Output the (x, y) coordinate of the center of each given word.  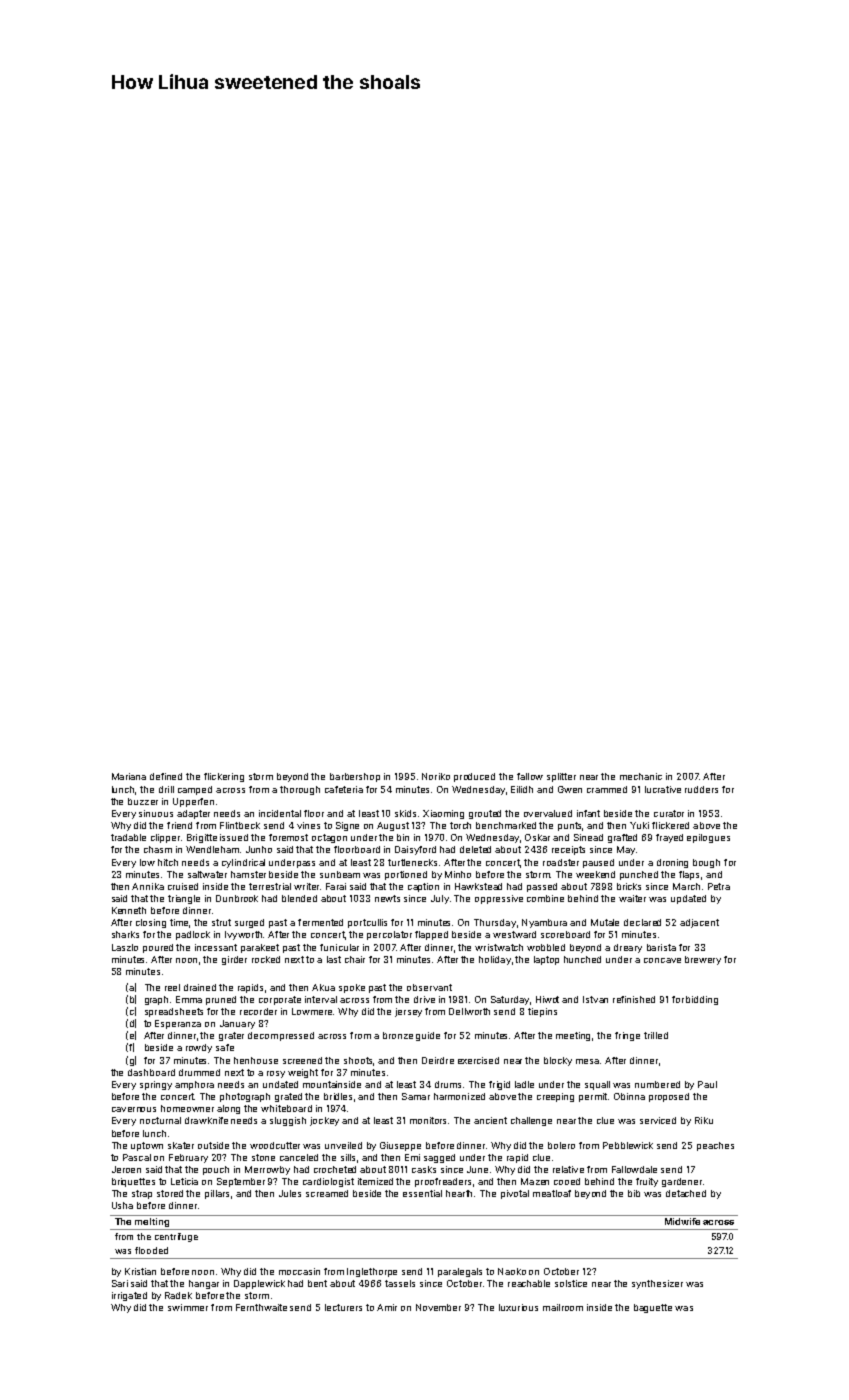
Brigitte (202, 838)
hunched (582, 959)
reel (172, 987)
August (393, 826)
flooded (151, 1250)
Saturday (510, 1000)
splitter (561, 777)
